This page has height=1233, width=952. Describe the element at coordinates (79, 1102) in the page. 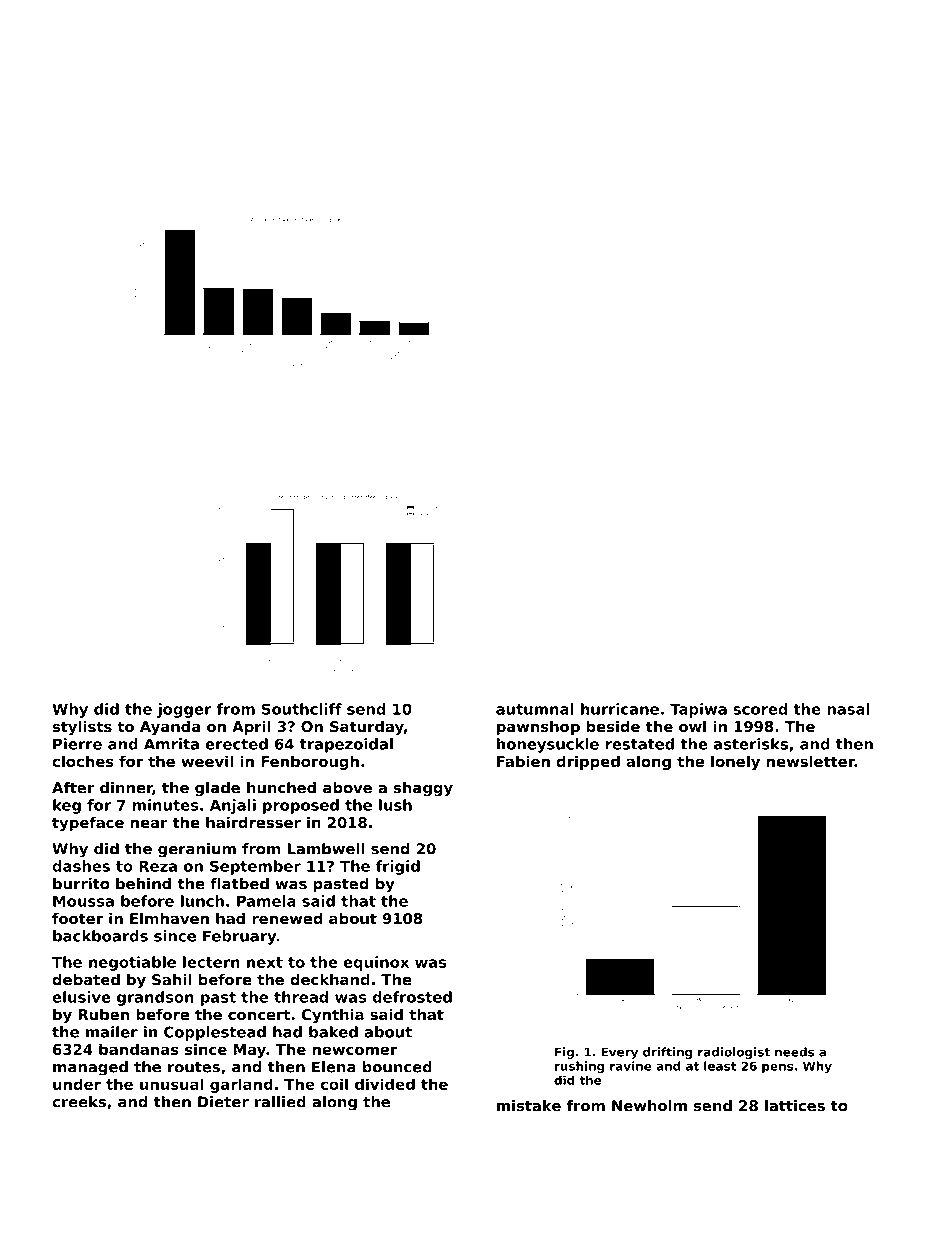

I see `creeks` at that location.
